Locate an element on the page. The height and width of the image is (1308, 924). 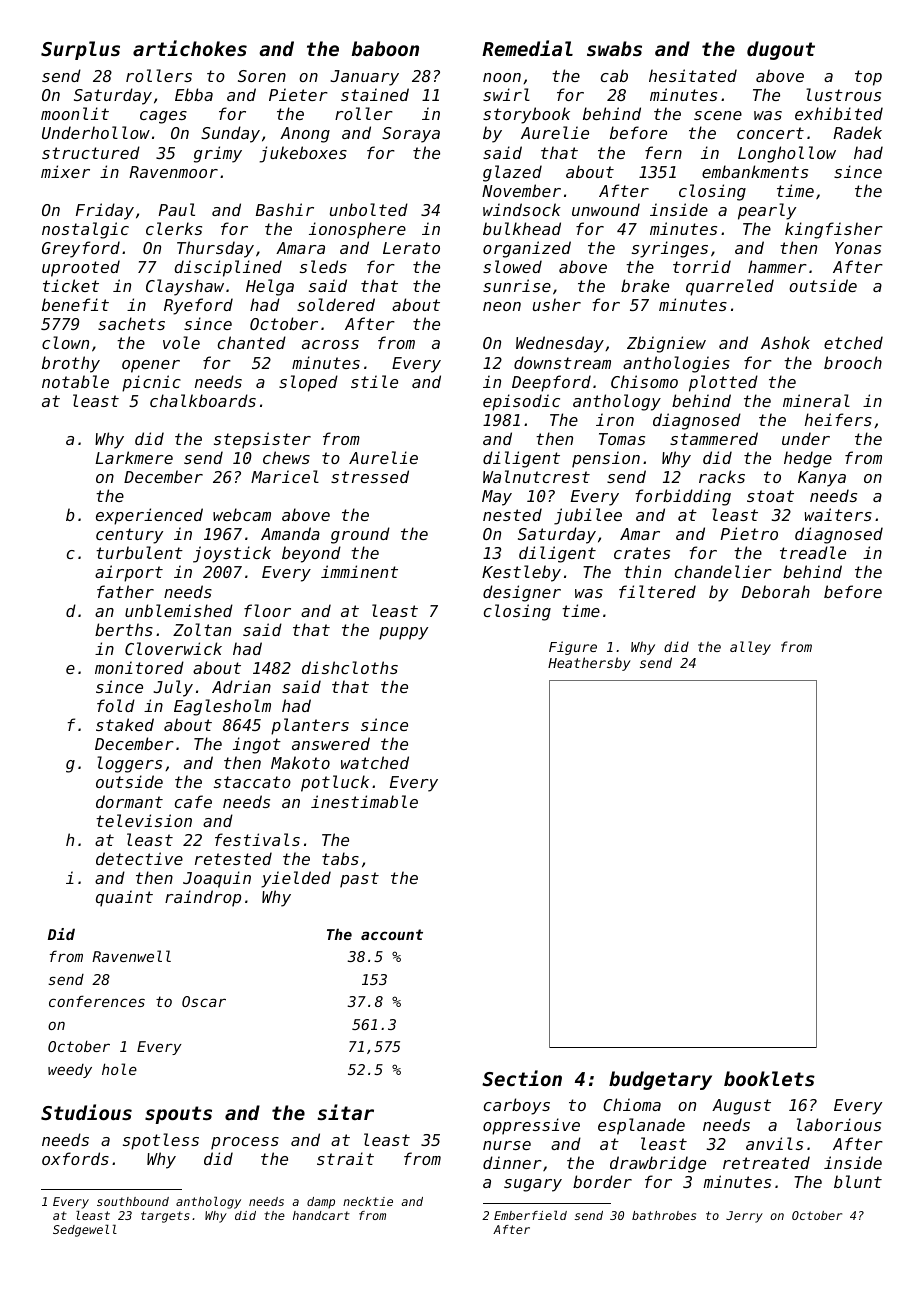
concert is located at coordinates (770, 133).
